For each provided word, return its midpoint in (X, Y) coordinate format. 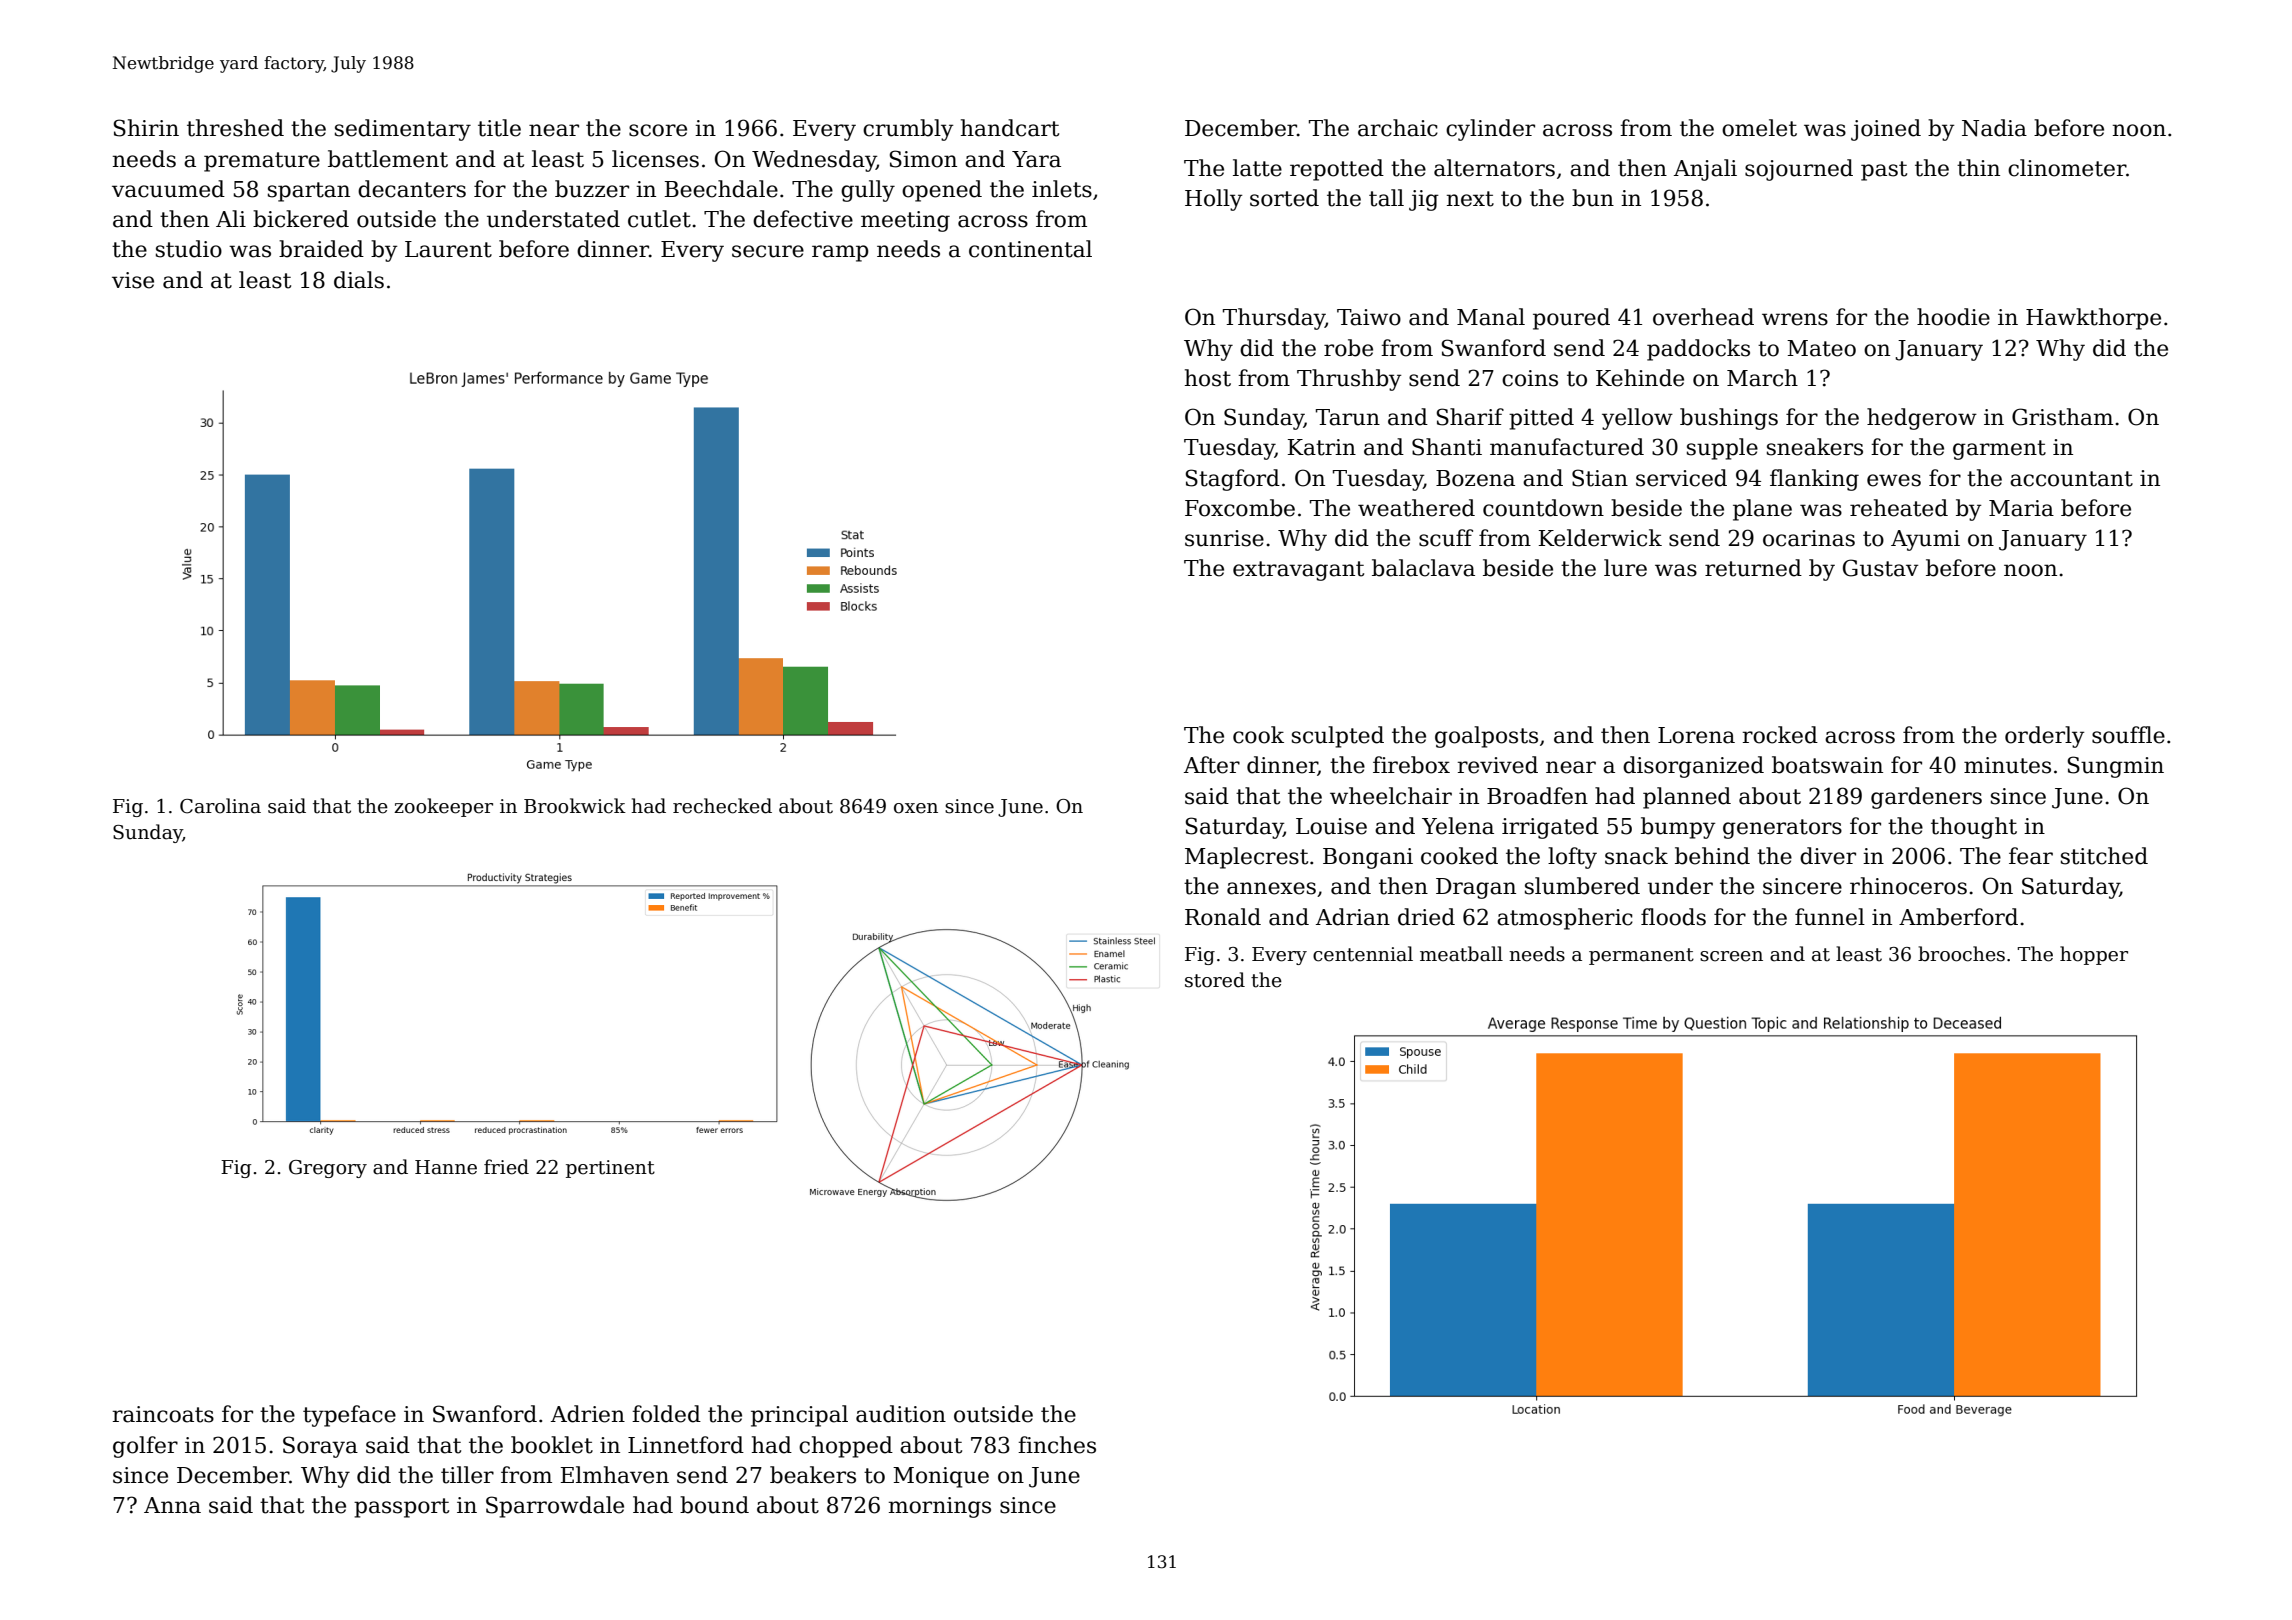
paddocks (1698, 350)
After (1212, 765)
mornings (940, 1507)
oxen (916, 808)
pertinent (610, 1169)
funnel (1830, 917)
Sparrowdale (555, 1507)
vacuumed (168, 189)
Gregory (328, 1169)
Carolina (220, 806)
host (1208, 378)
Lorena (1696, 735)
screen (1731, 956)
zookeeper (443, 807)
